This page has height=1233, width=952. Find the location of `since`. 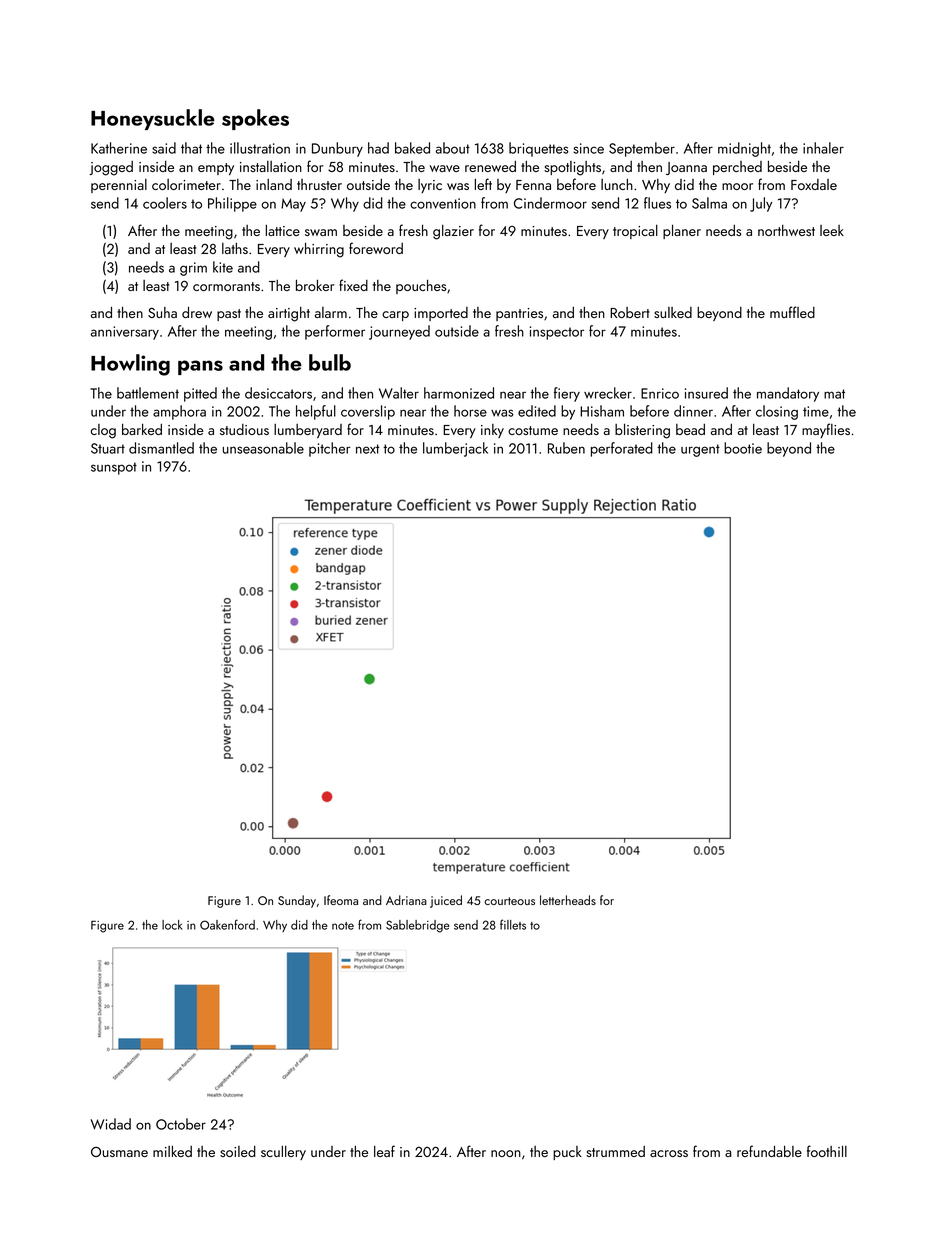

since is located at coordinates (588, 148).
